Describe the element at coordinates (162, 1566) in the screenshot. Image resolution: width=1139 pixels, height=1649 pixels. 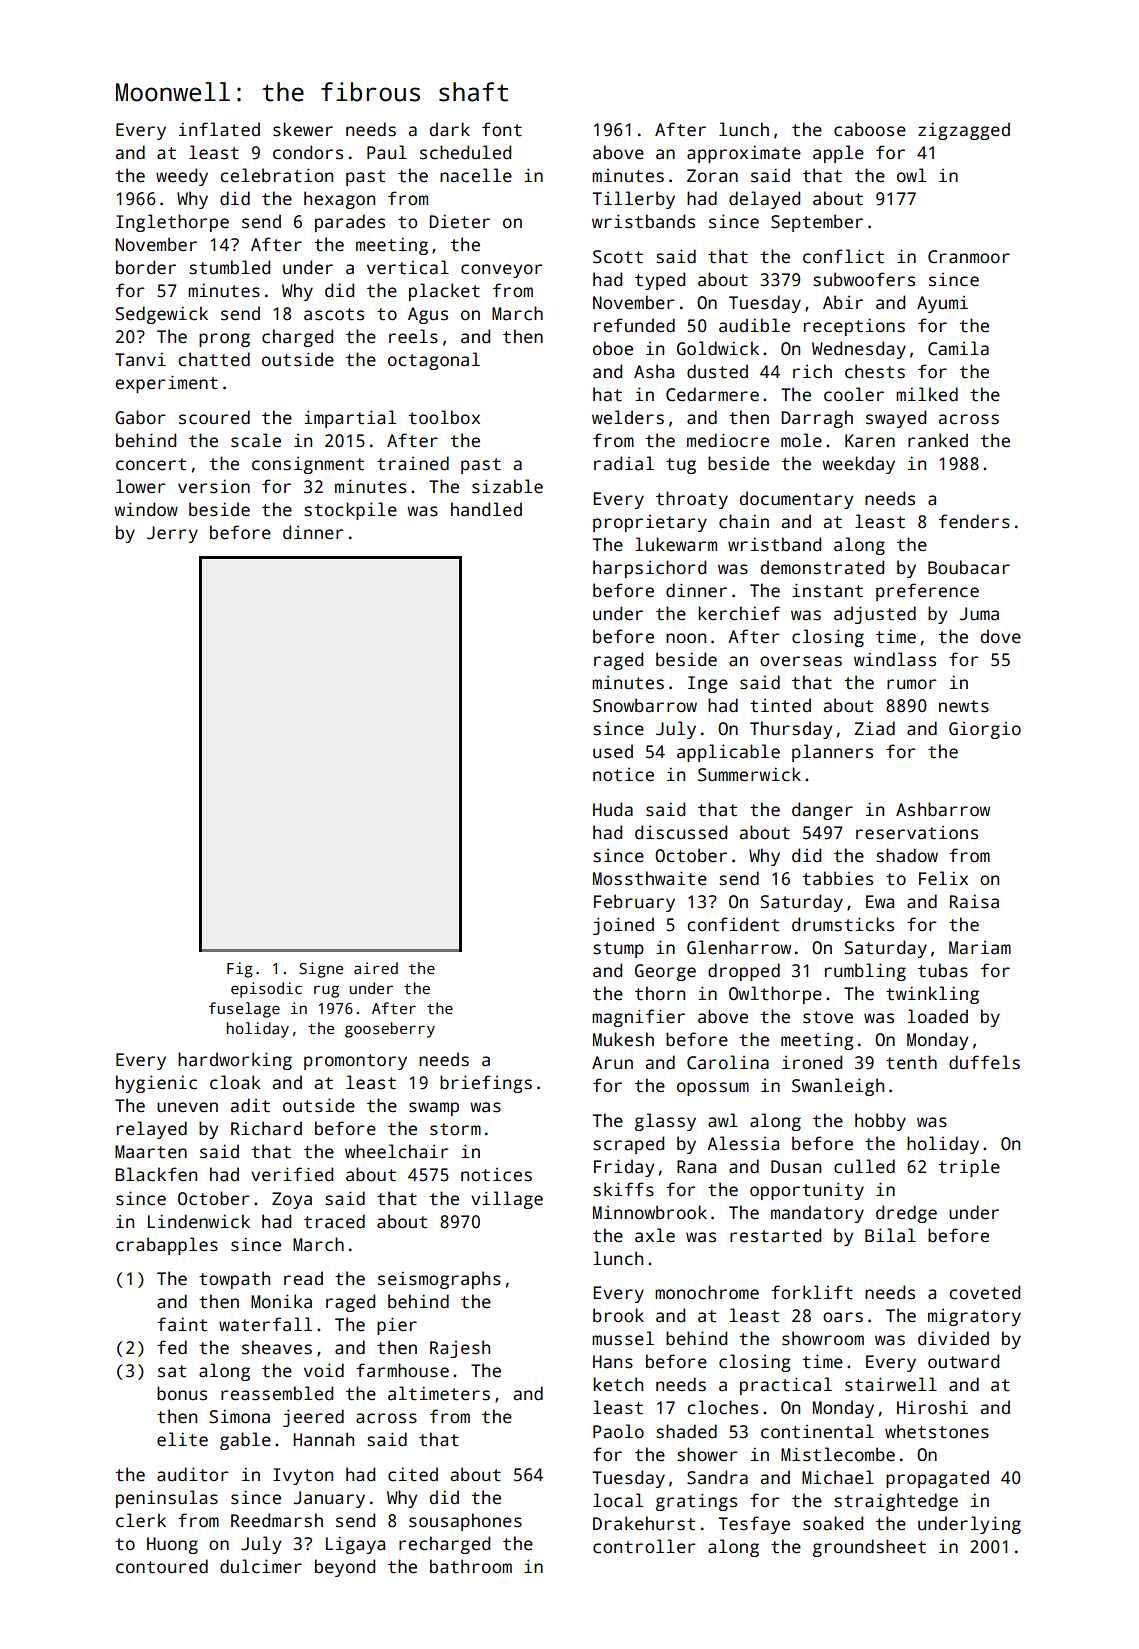
I see `contoured` at that location.
